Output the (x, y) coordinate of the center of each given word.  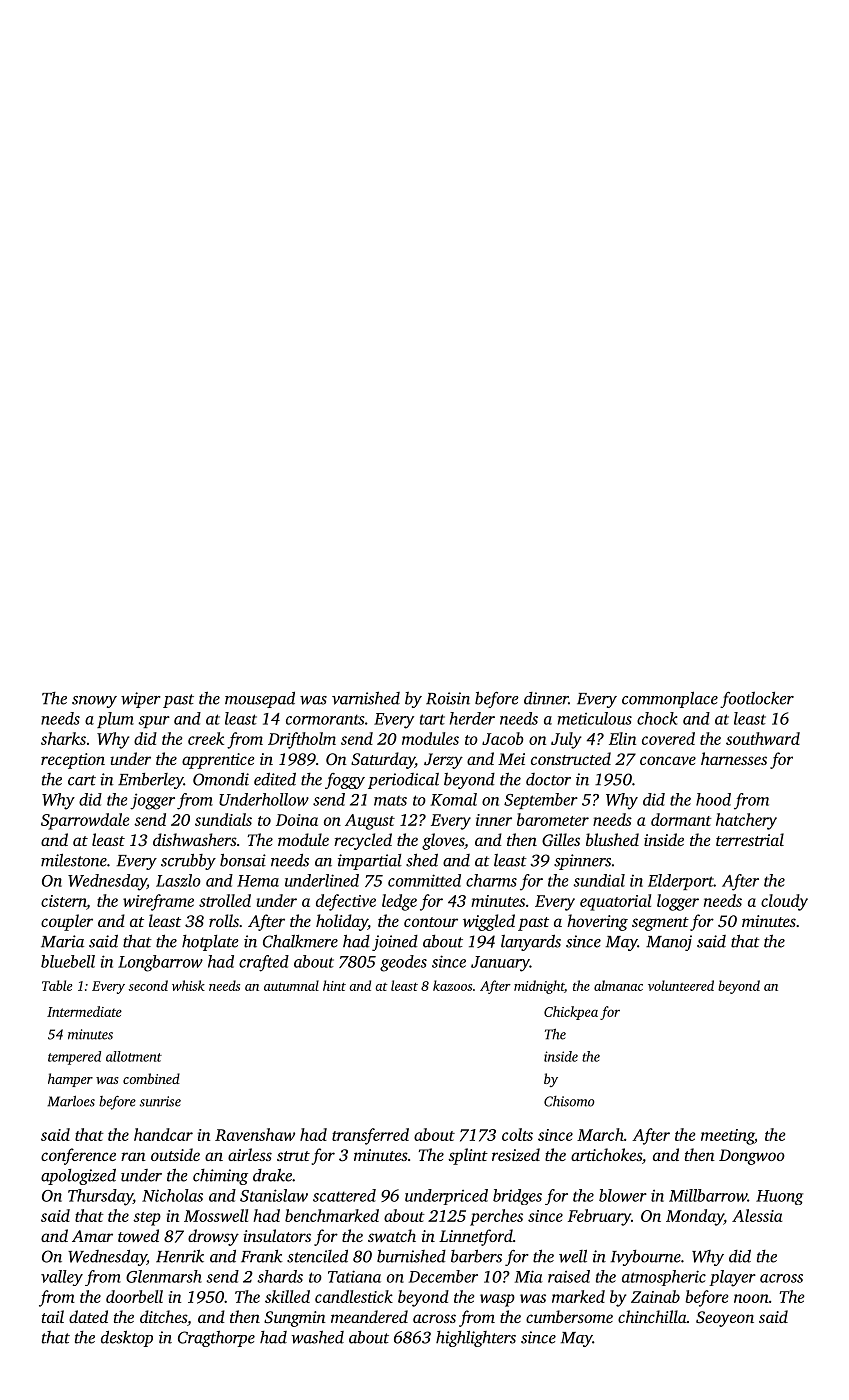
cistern (64, 902)
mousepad (260, 699)
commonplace (670, 699)
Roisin (448, 698)
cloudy (784, 902)
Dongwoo (752, 1157)
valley (62, 1278)
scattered (344, 1195)
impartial (370, 862)
